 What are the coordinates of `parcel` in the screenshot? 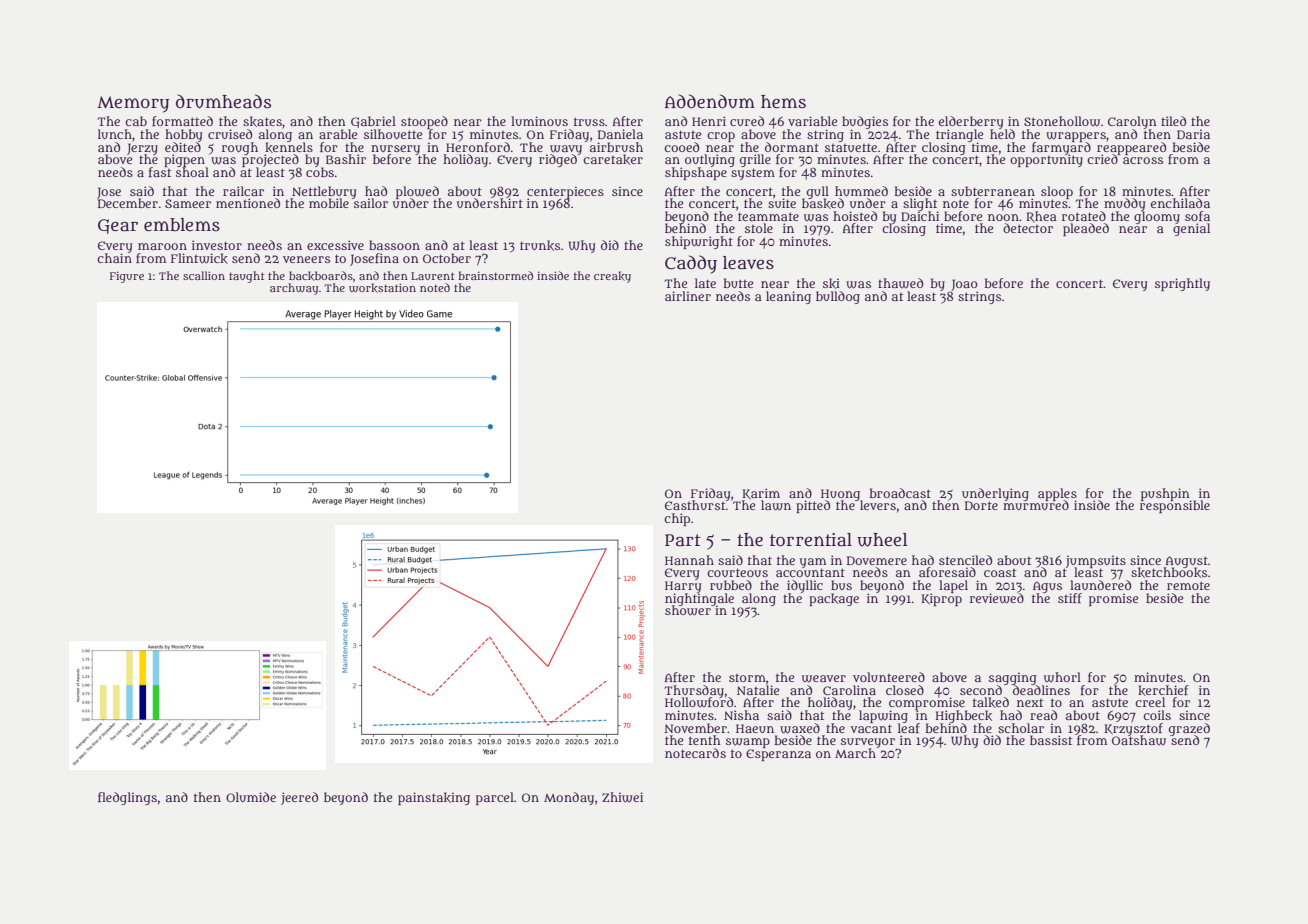 It's located at (495, 798).
